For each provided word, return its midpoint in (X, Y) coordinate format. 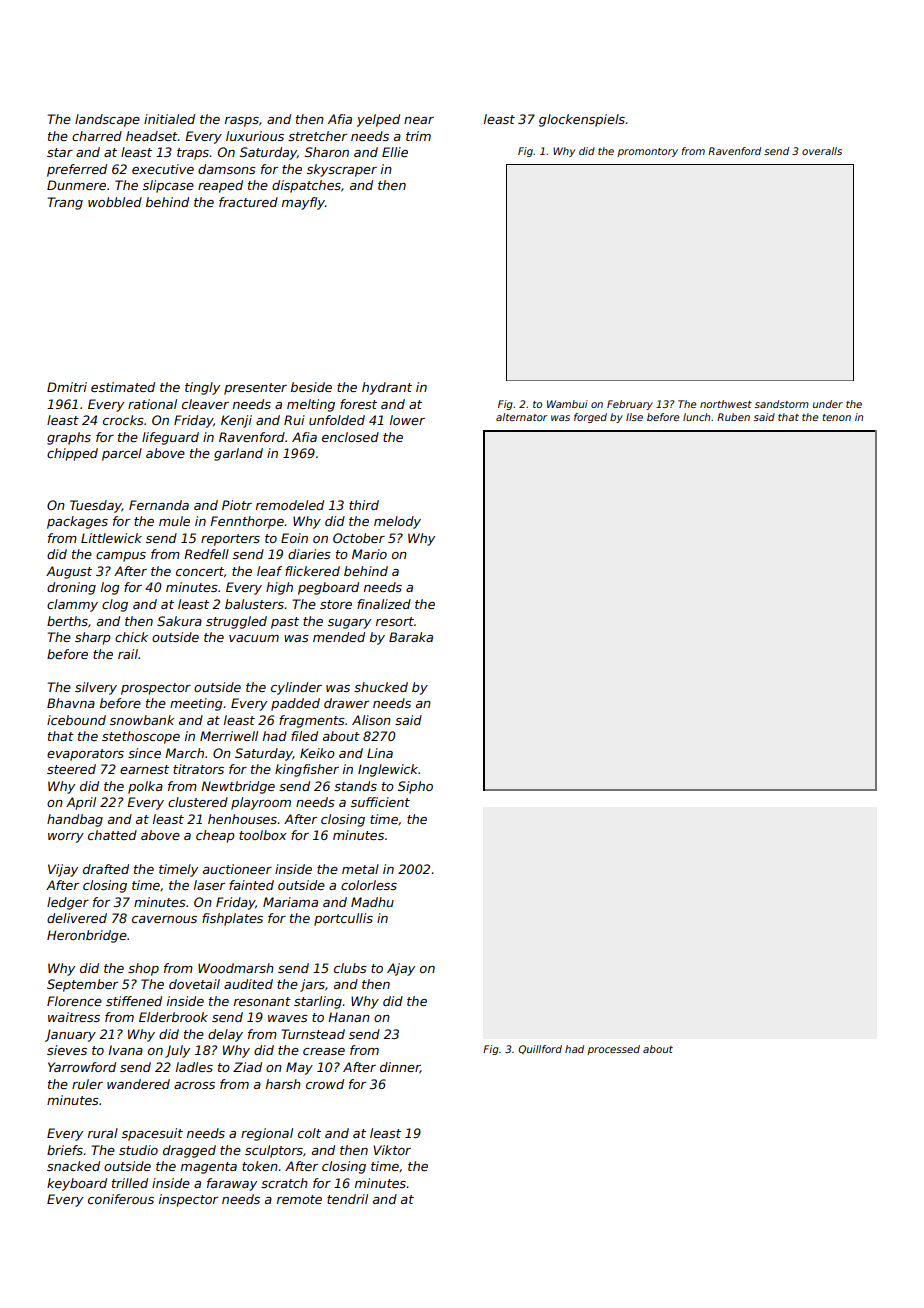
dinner (400, 1068)
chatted (112, 835)
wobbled (115, 202)
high (279, 588)
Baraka (411, 637)
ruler (87, 1084)
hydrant (387, 388)
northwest (726, 404)
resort (395, 621)
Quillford (540, 1049)
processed (613, 1050)
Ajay (401, 969)
